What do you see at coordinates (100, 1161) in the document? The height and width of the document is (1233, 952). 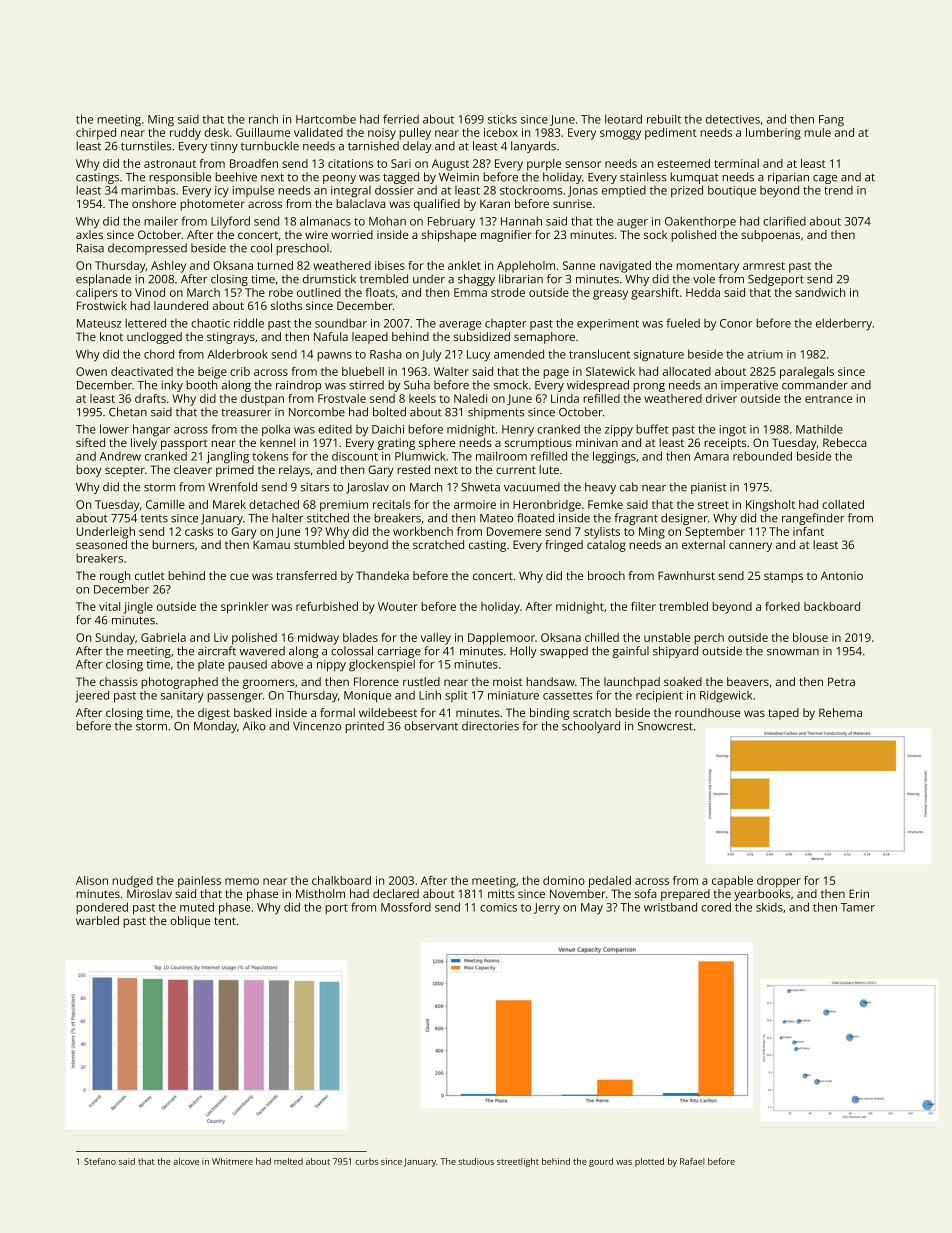 I see `Stefano` at bounding box center [100, 1161].
